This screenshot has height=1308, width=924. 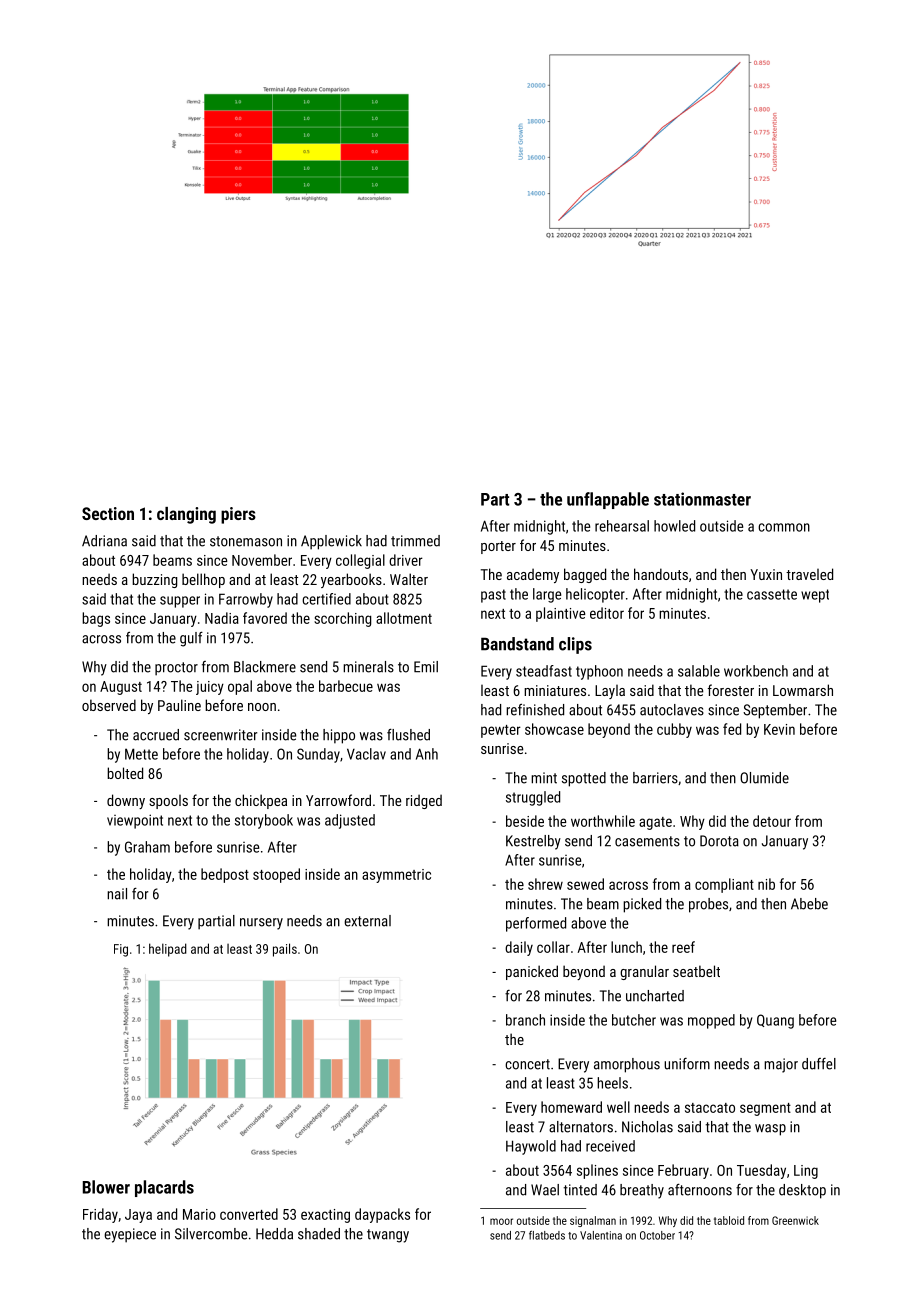 What do you see at coordinates (351, 580) in the screenshot?
I see `yearbooks` at bounding box center [351, 580].
